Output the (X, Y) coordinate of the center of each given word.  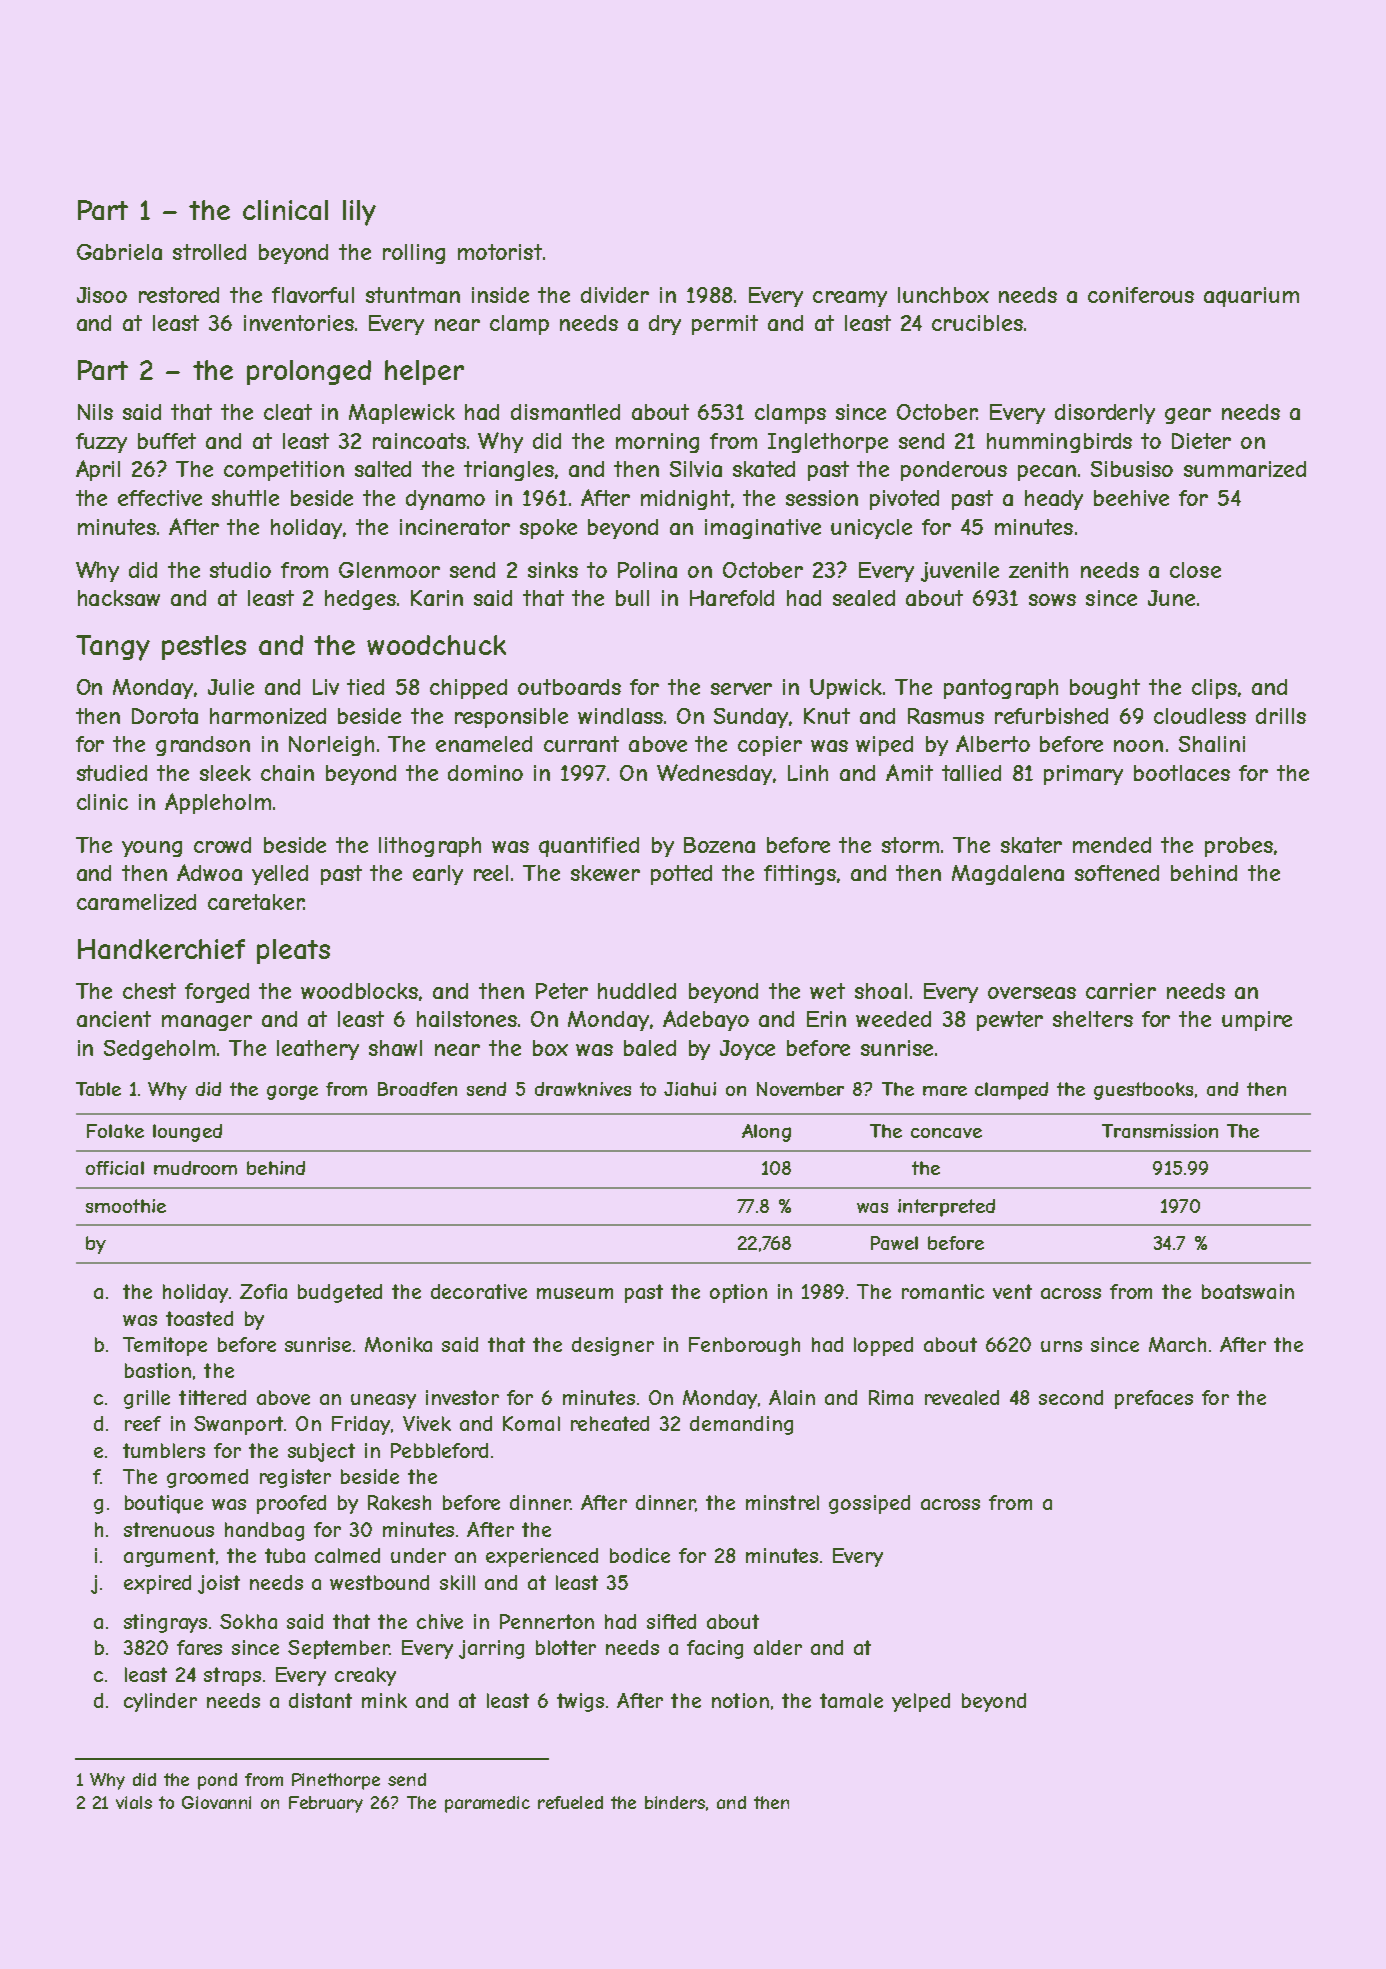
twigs (580, 1702)
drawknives (583, 1089)
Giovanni (216, 1802)
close (1195, 570)
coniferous (1141, 295)
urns (1061, 1346)
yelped (921, 1702)
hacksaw (119, 598)
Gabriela (119, 252)
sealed (864, 598)
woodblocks (359, 991)
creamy (850, 299)
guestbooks (1143, 1091)
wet (827, 991)
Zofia (263, 1291)
